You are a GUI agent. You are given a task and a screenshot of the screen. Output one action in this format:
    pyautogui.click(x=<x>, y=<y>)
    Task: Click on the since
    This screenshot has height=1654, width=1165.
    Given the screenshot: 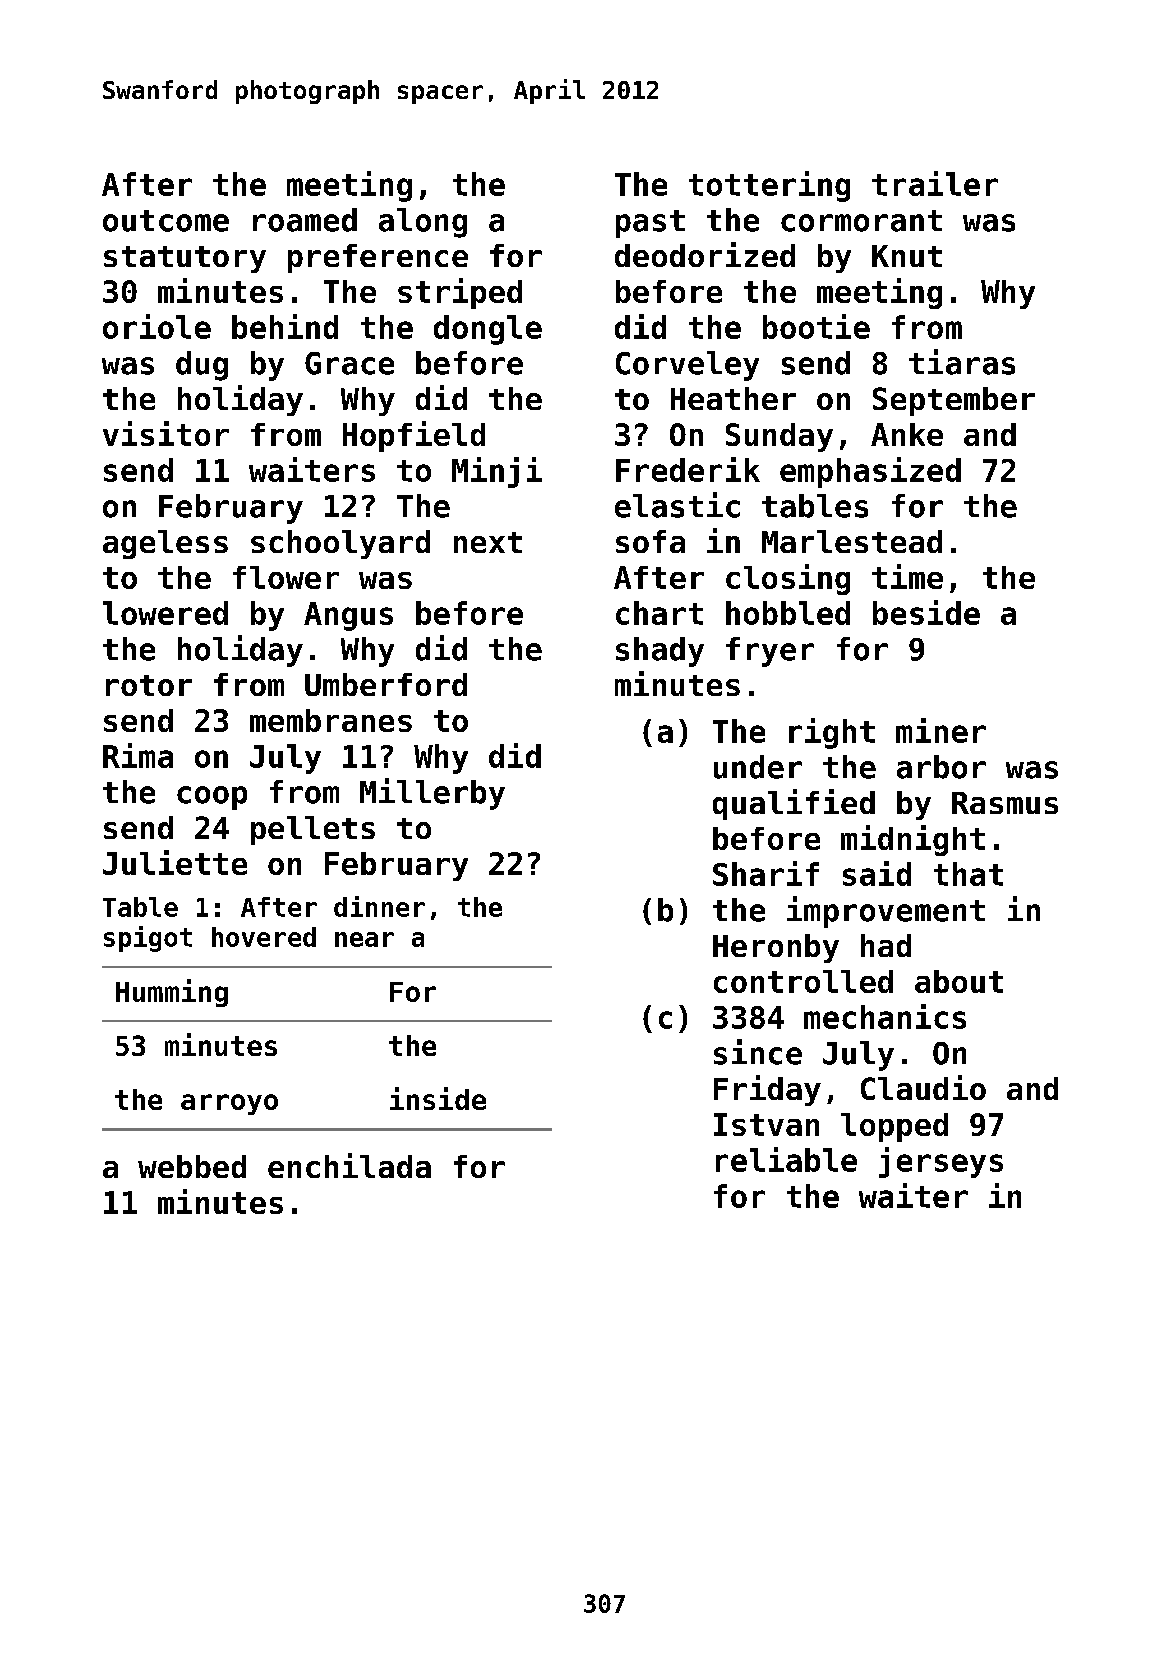 What is the action you would take?
    pyautogui.click(x=758, y=1052)
